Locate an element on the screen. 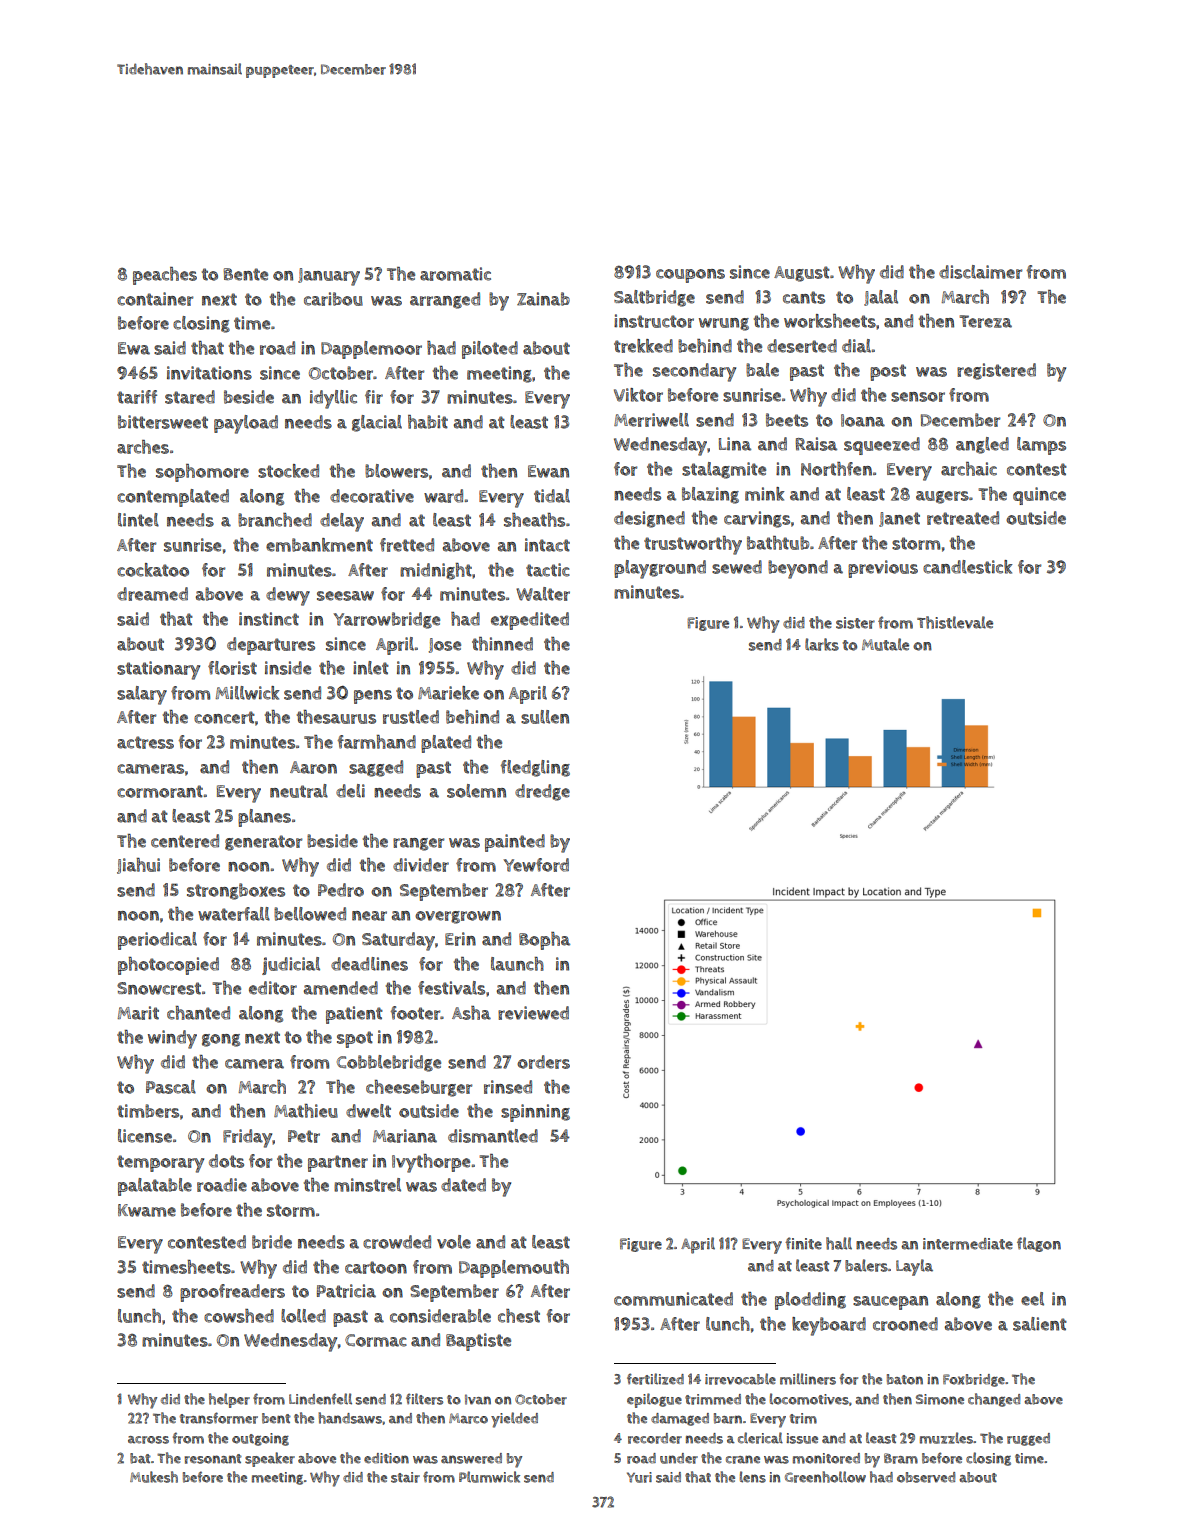  observed is located at coordinates (926, 1477).
